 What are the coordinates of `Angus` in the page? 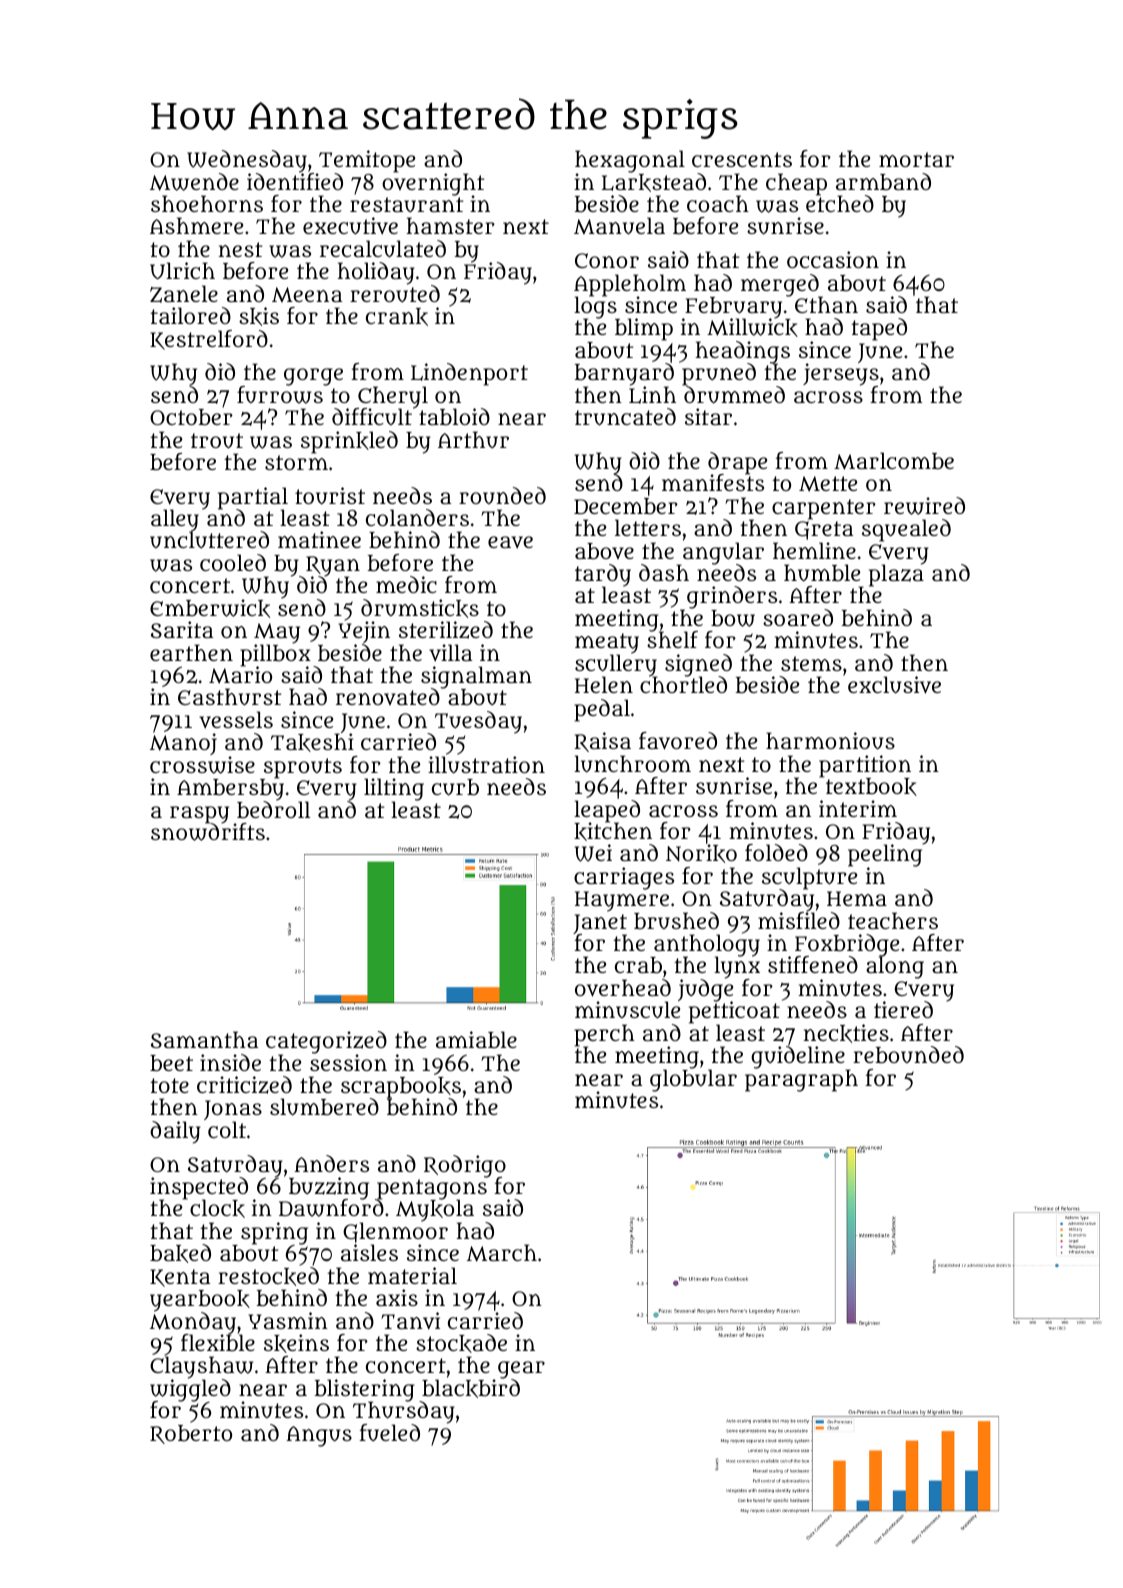 It's located at (319, 1436).
